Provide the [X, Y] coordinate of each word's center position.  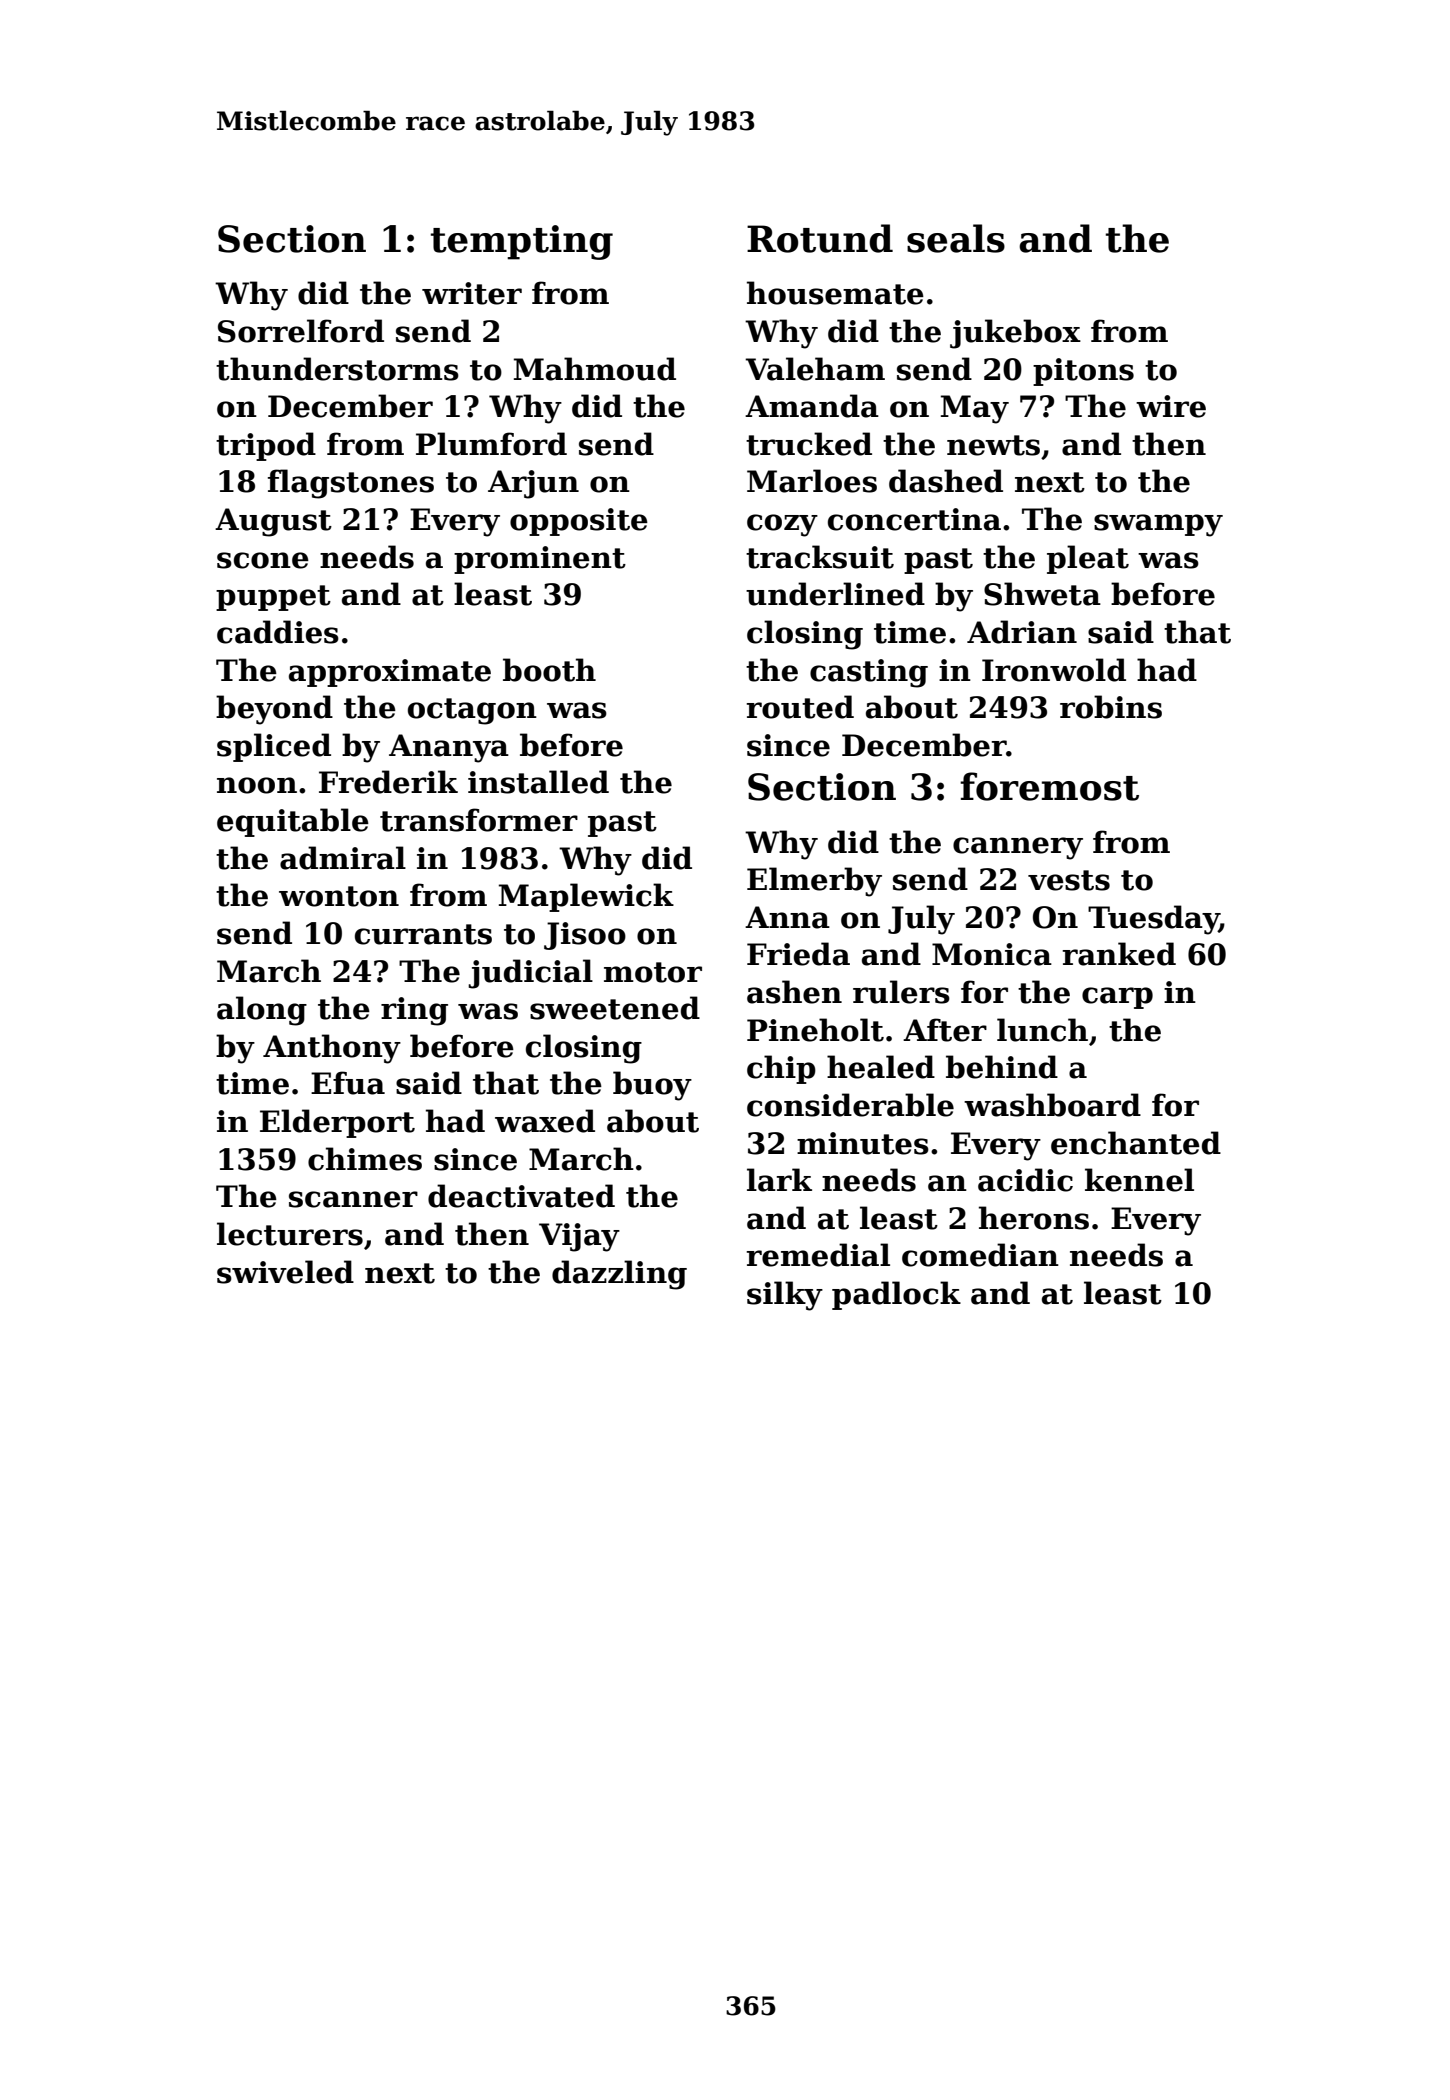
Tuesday [1153, 920]
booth [549, 670]
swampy [1158, 525]
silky [785, 1296]
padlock [896, 1295]
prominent [540, 560]
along [262, 1011]
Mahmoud [595, 369]
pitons [1083, 372]
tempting [522, 242]
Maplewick [586, 897]
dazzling [619, 1275]
